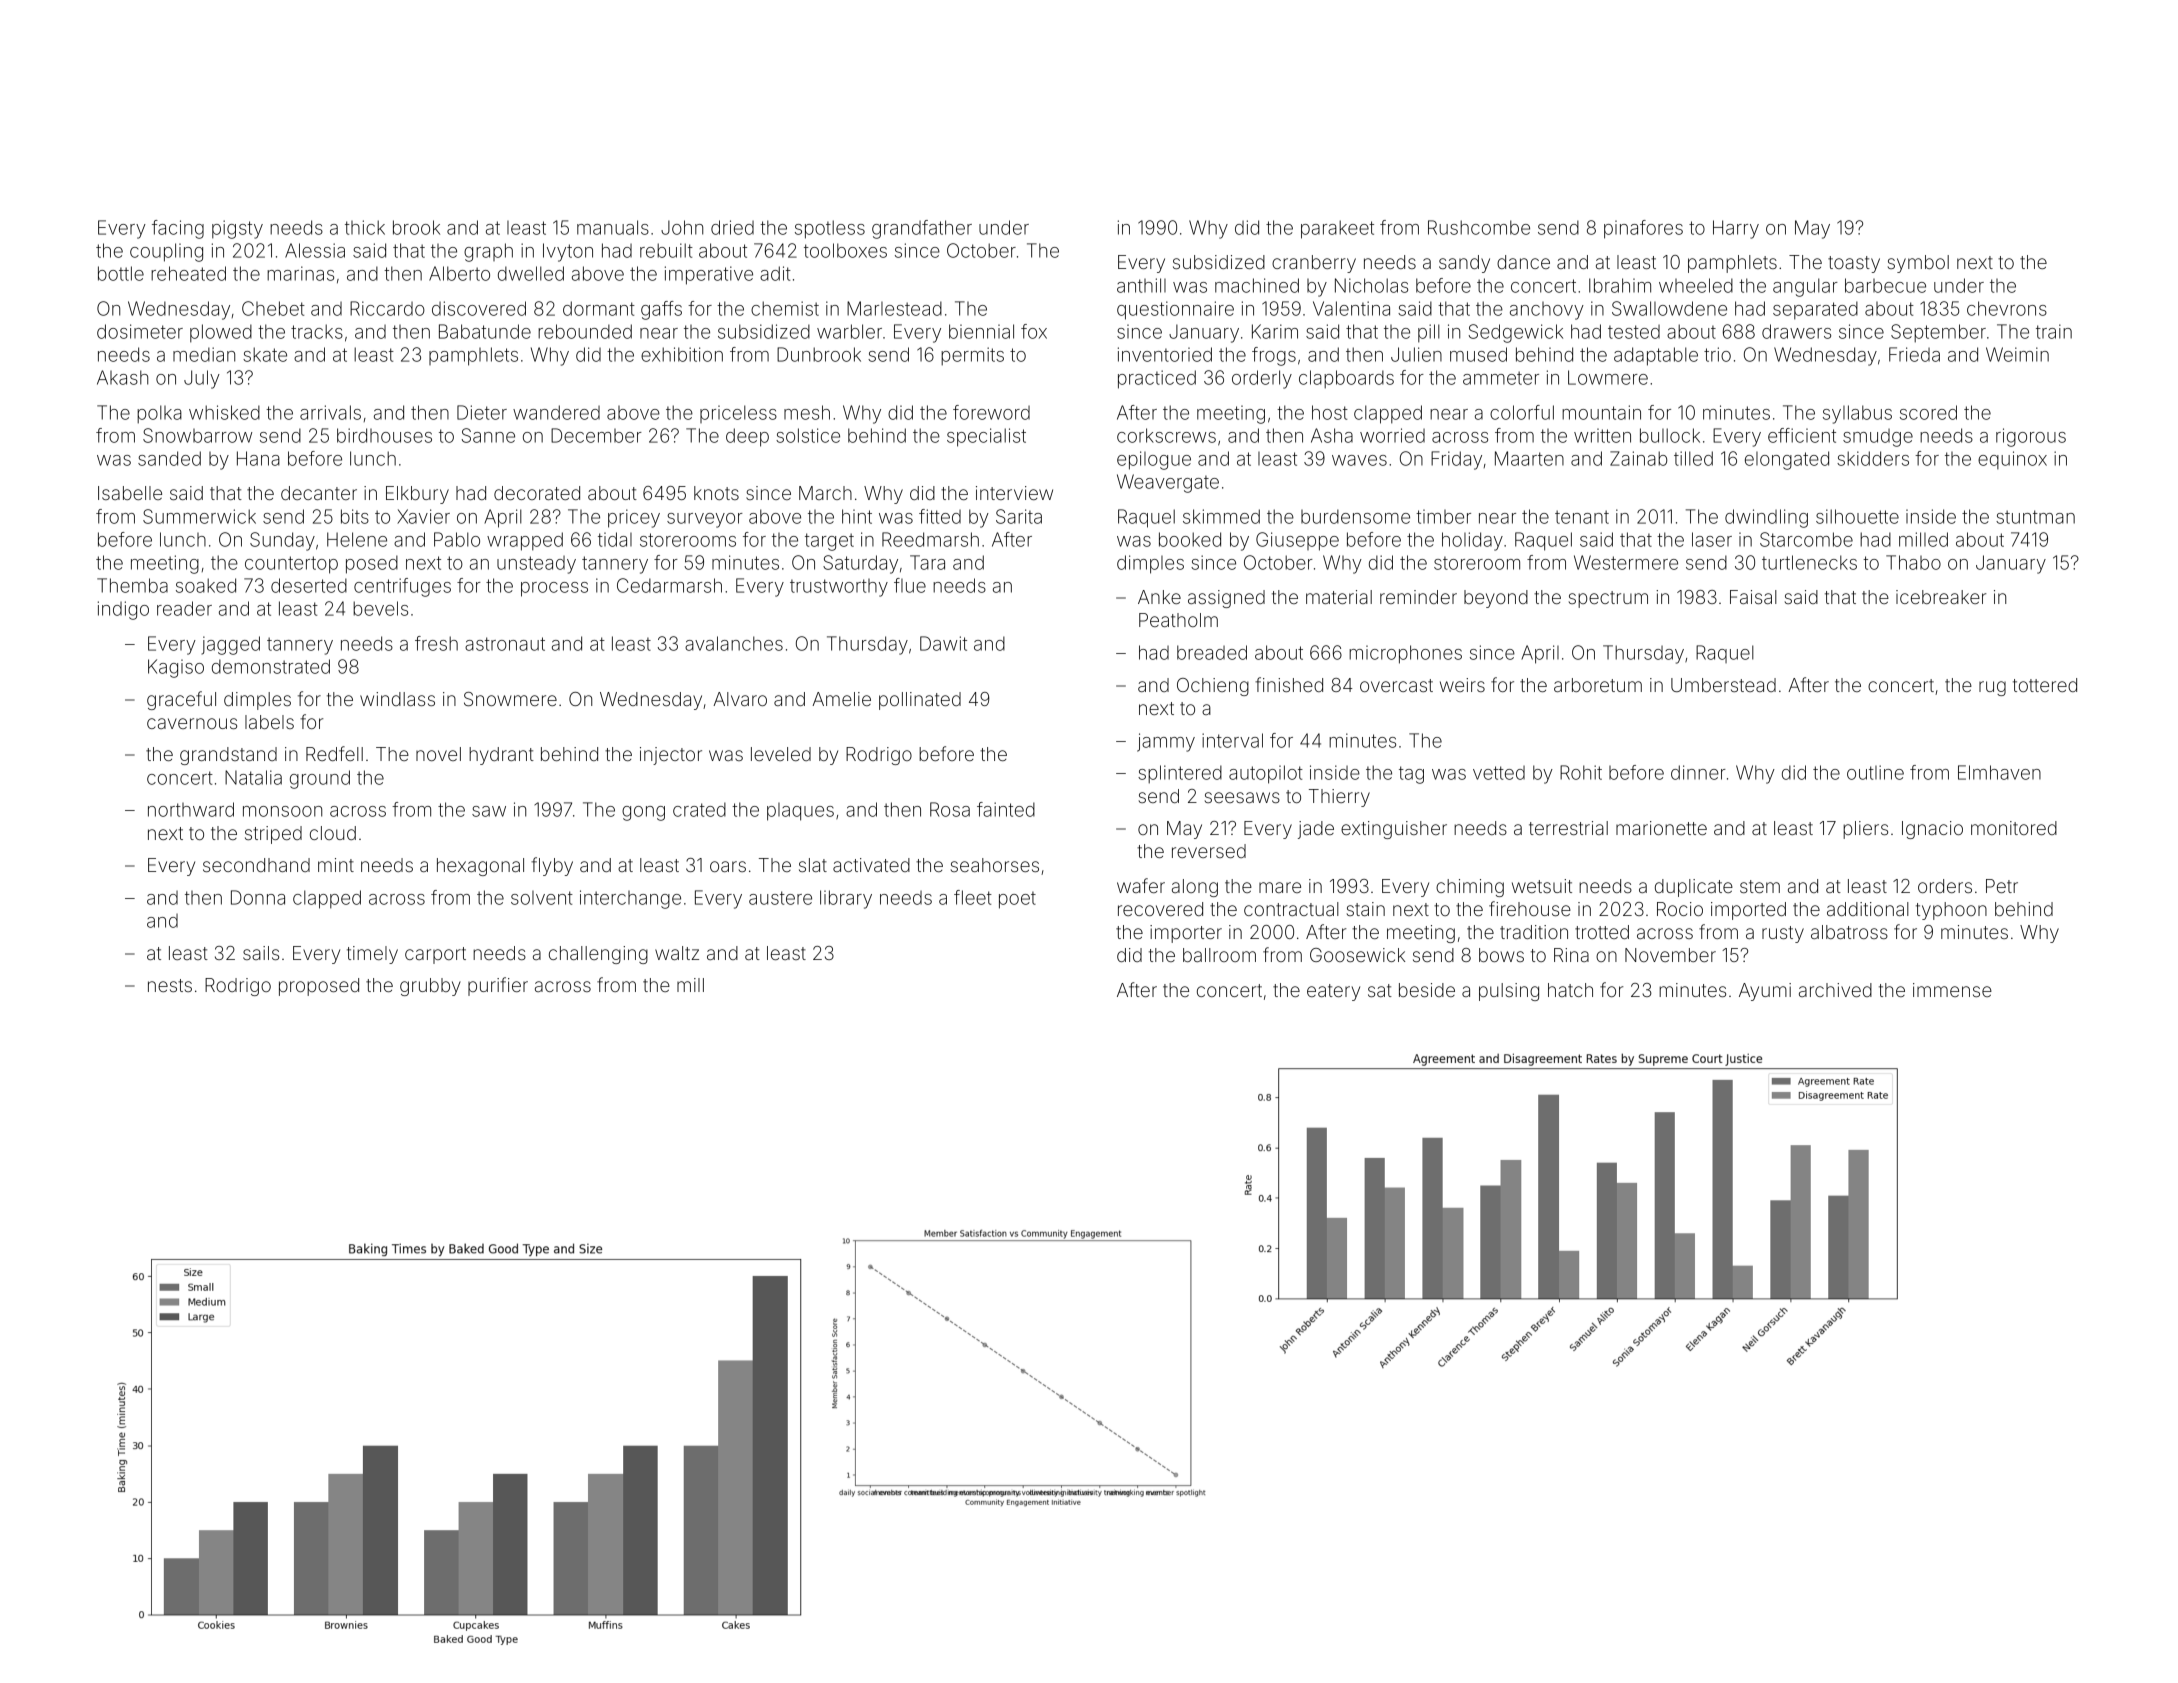 The height and width of the screenshot is (1683, 2178). Describe the element at coordinates (1999, 772) in the screenshot. I see `Elmhaven` at that location.
